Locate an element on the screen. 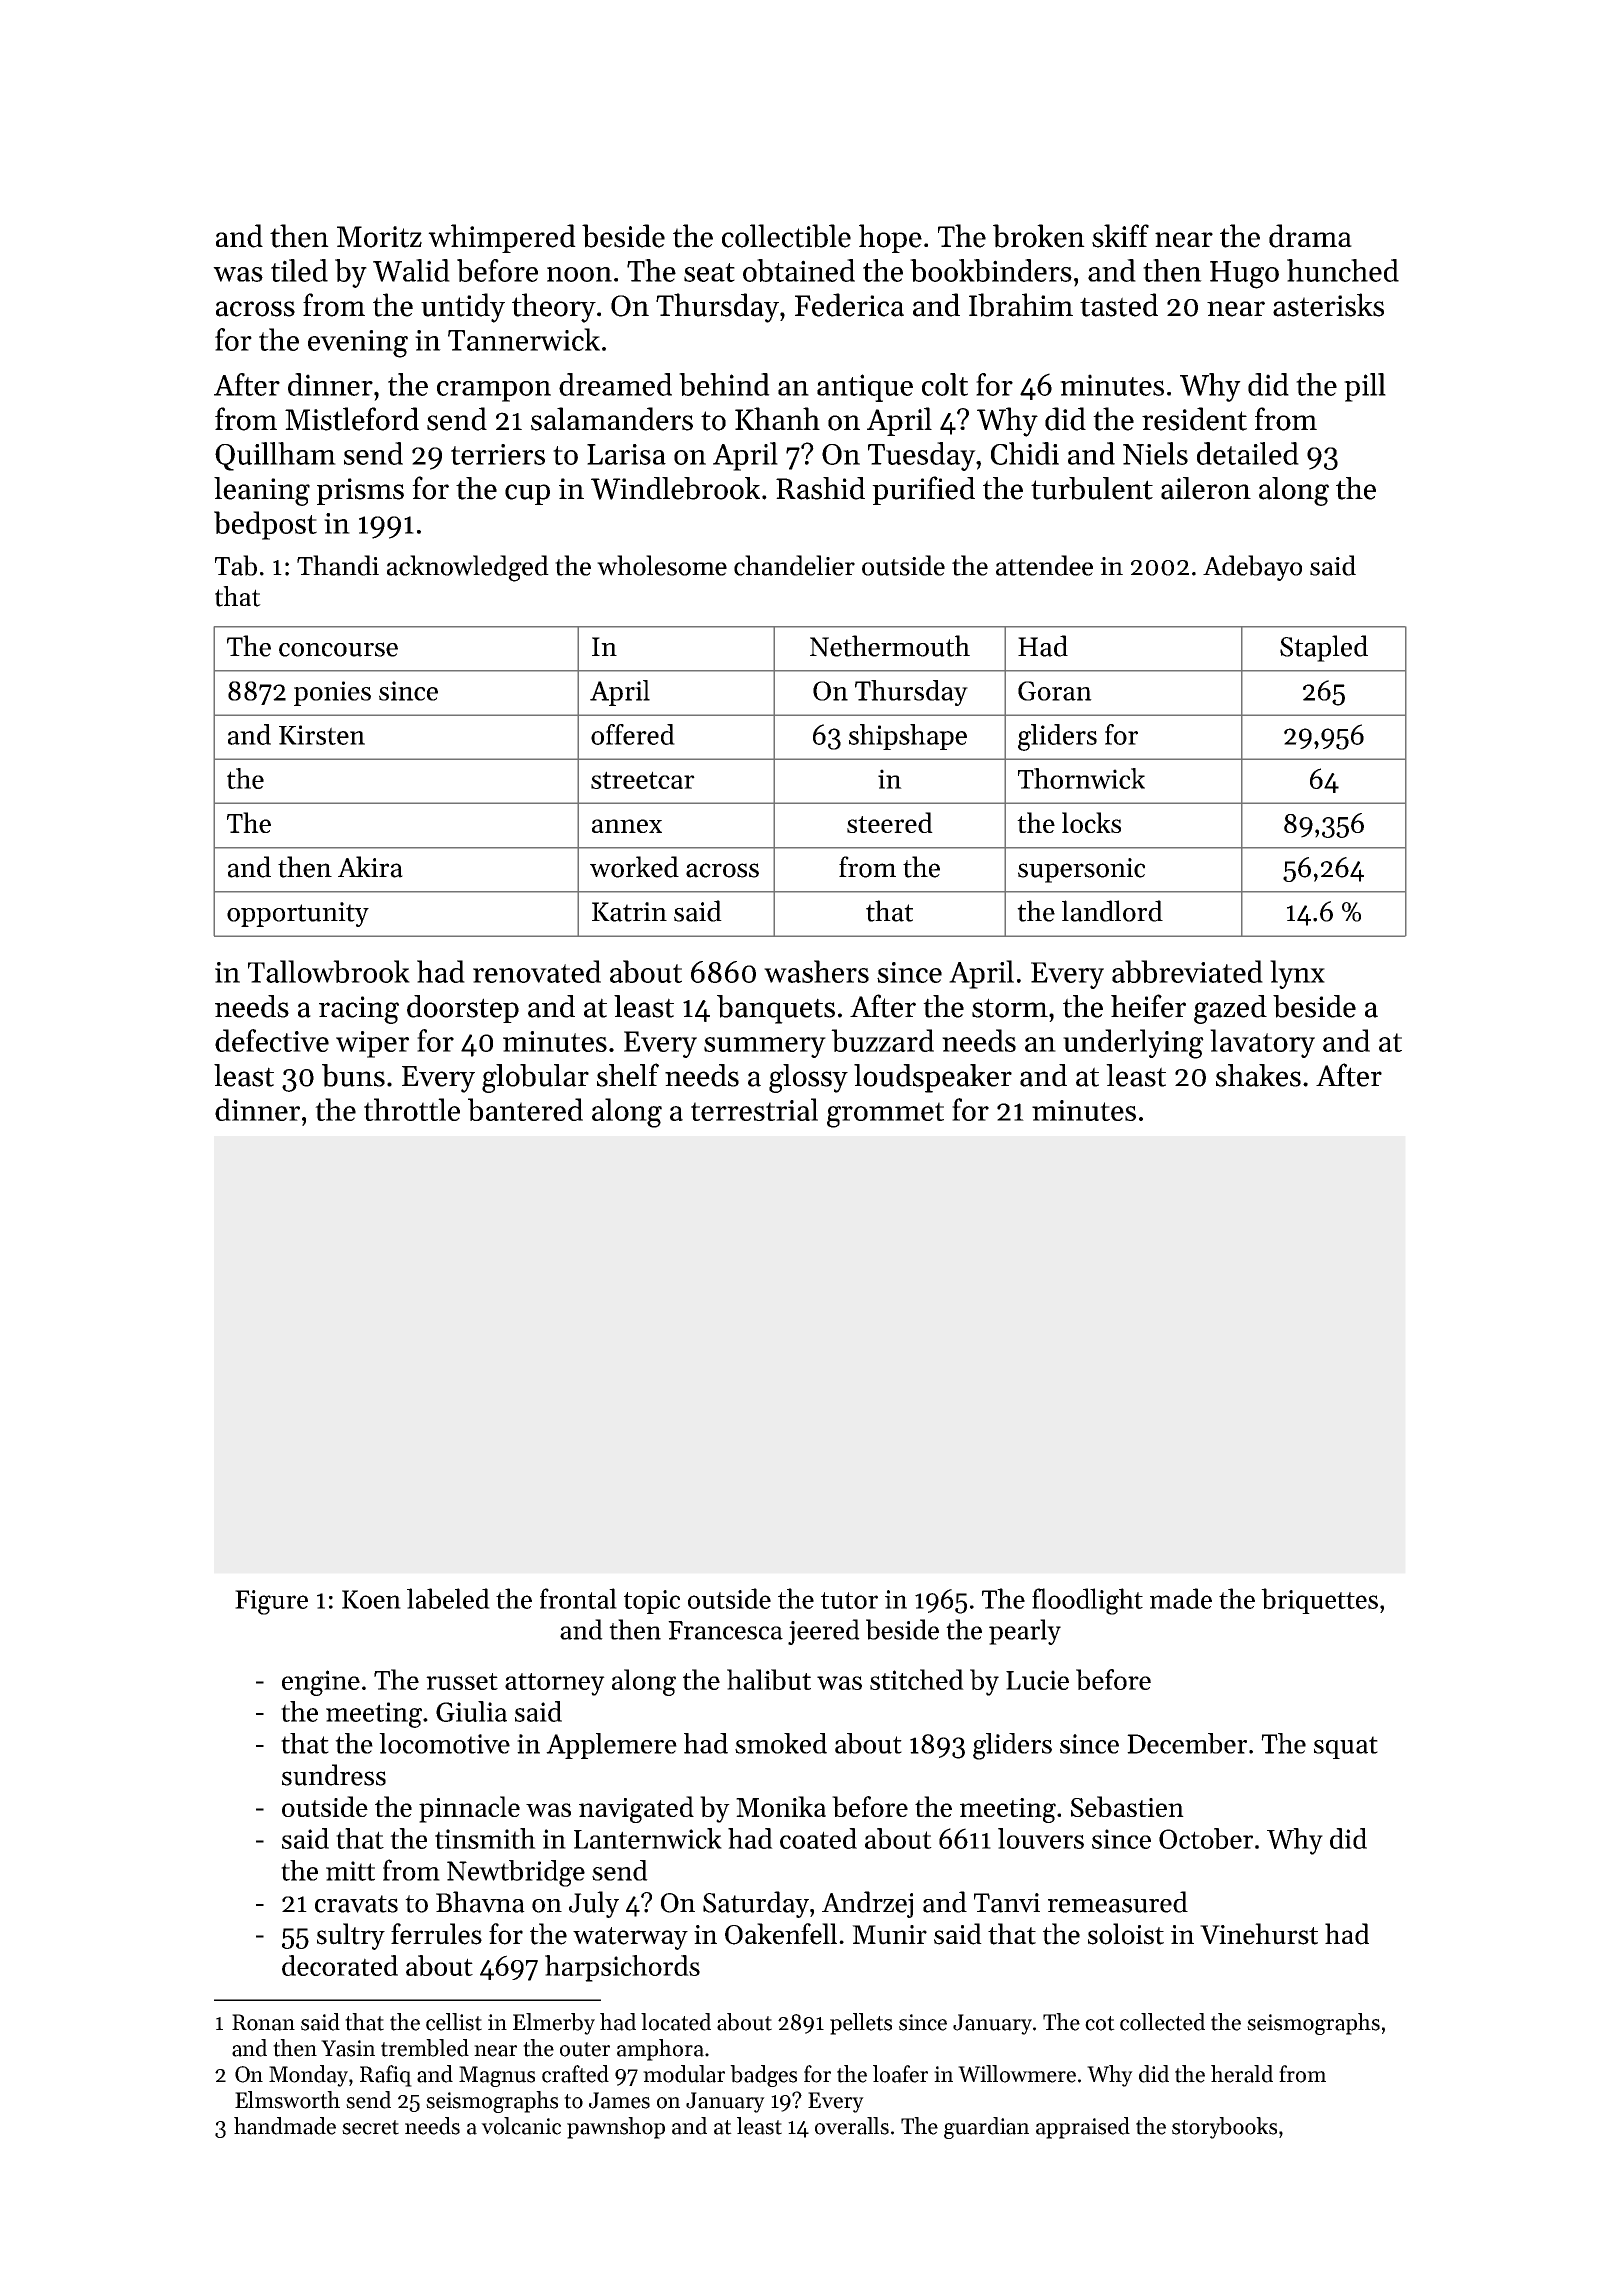 The image size is (1620, 2292). broken is located at coordinates (1039, 236).
